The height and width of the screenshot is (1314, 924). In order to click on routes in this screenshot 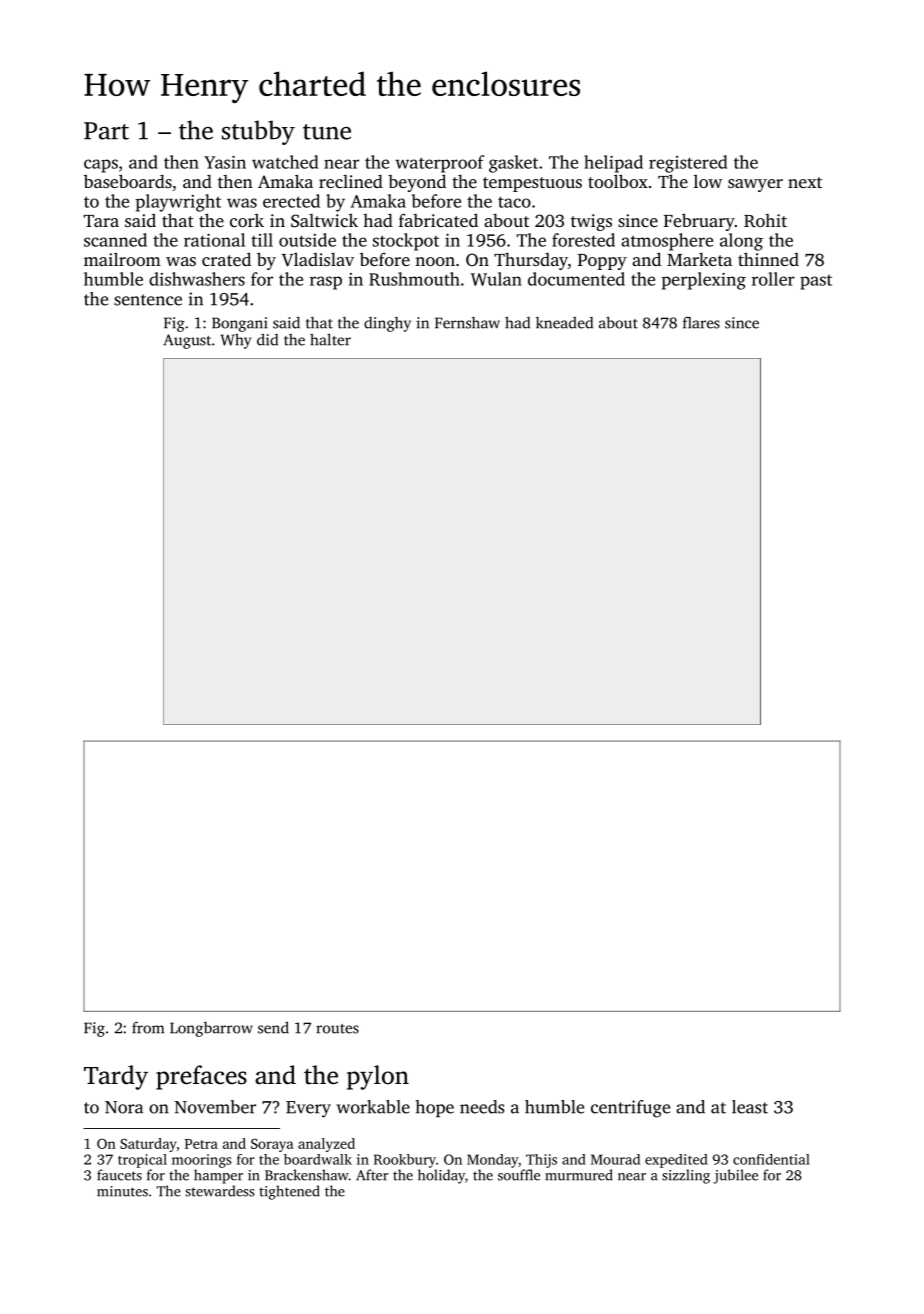, I will do `click(337, 1029)`.
